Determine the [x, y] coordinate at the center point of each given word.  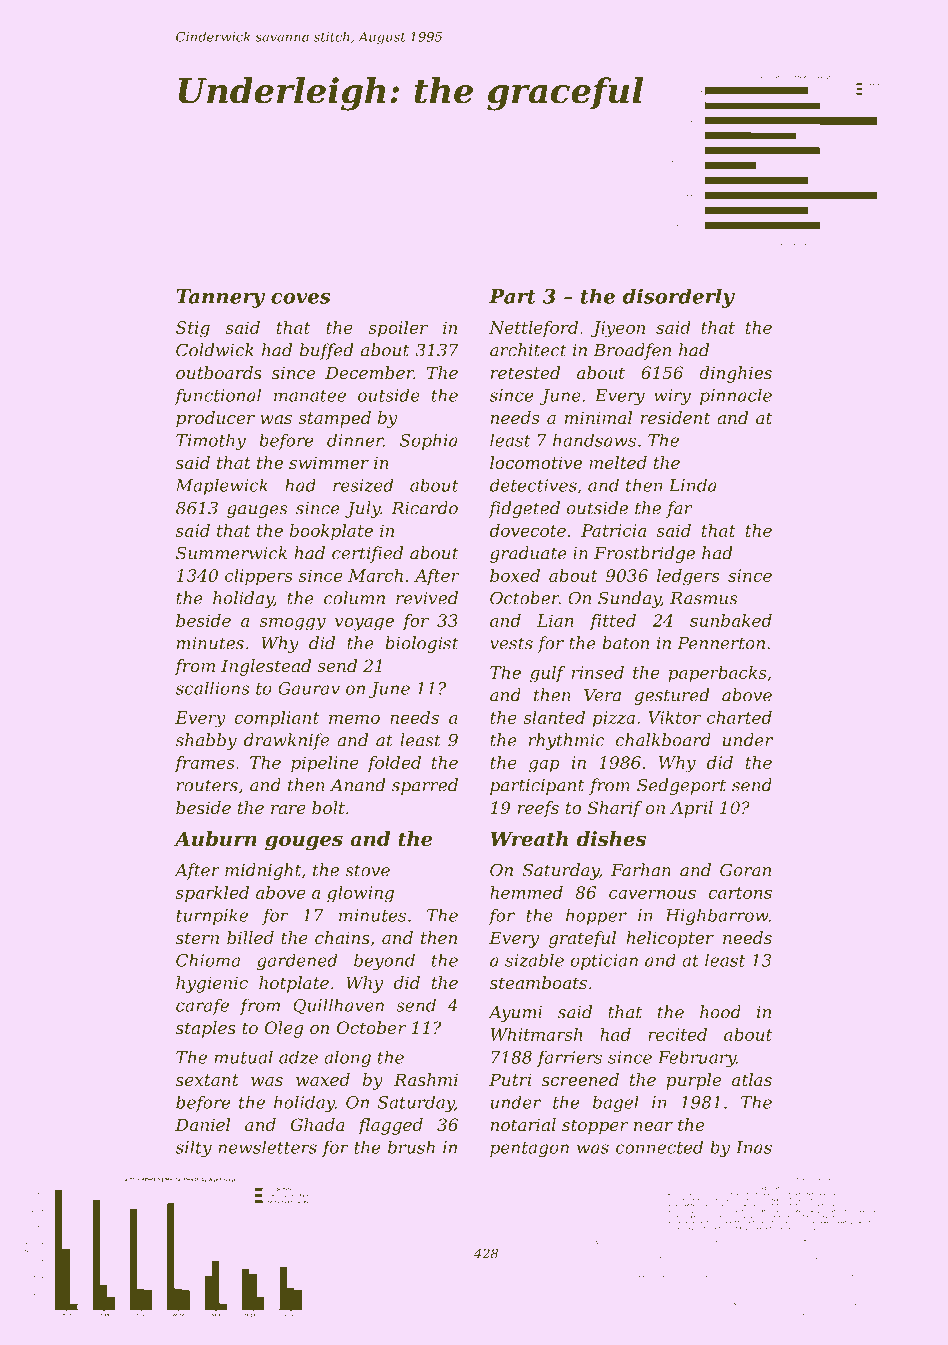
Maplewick [221, 487]
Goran [745, 870]
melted [618, 462]
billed [250, 937]
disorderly [679, 298]
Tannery [220, 298]
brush [411, 1147]
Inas [754, 1147]
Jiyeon [618, 329]
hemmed [526, 892]
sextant [207, 1080]
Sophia [429, 441]
